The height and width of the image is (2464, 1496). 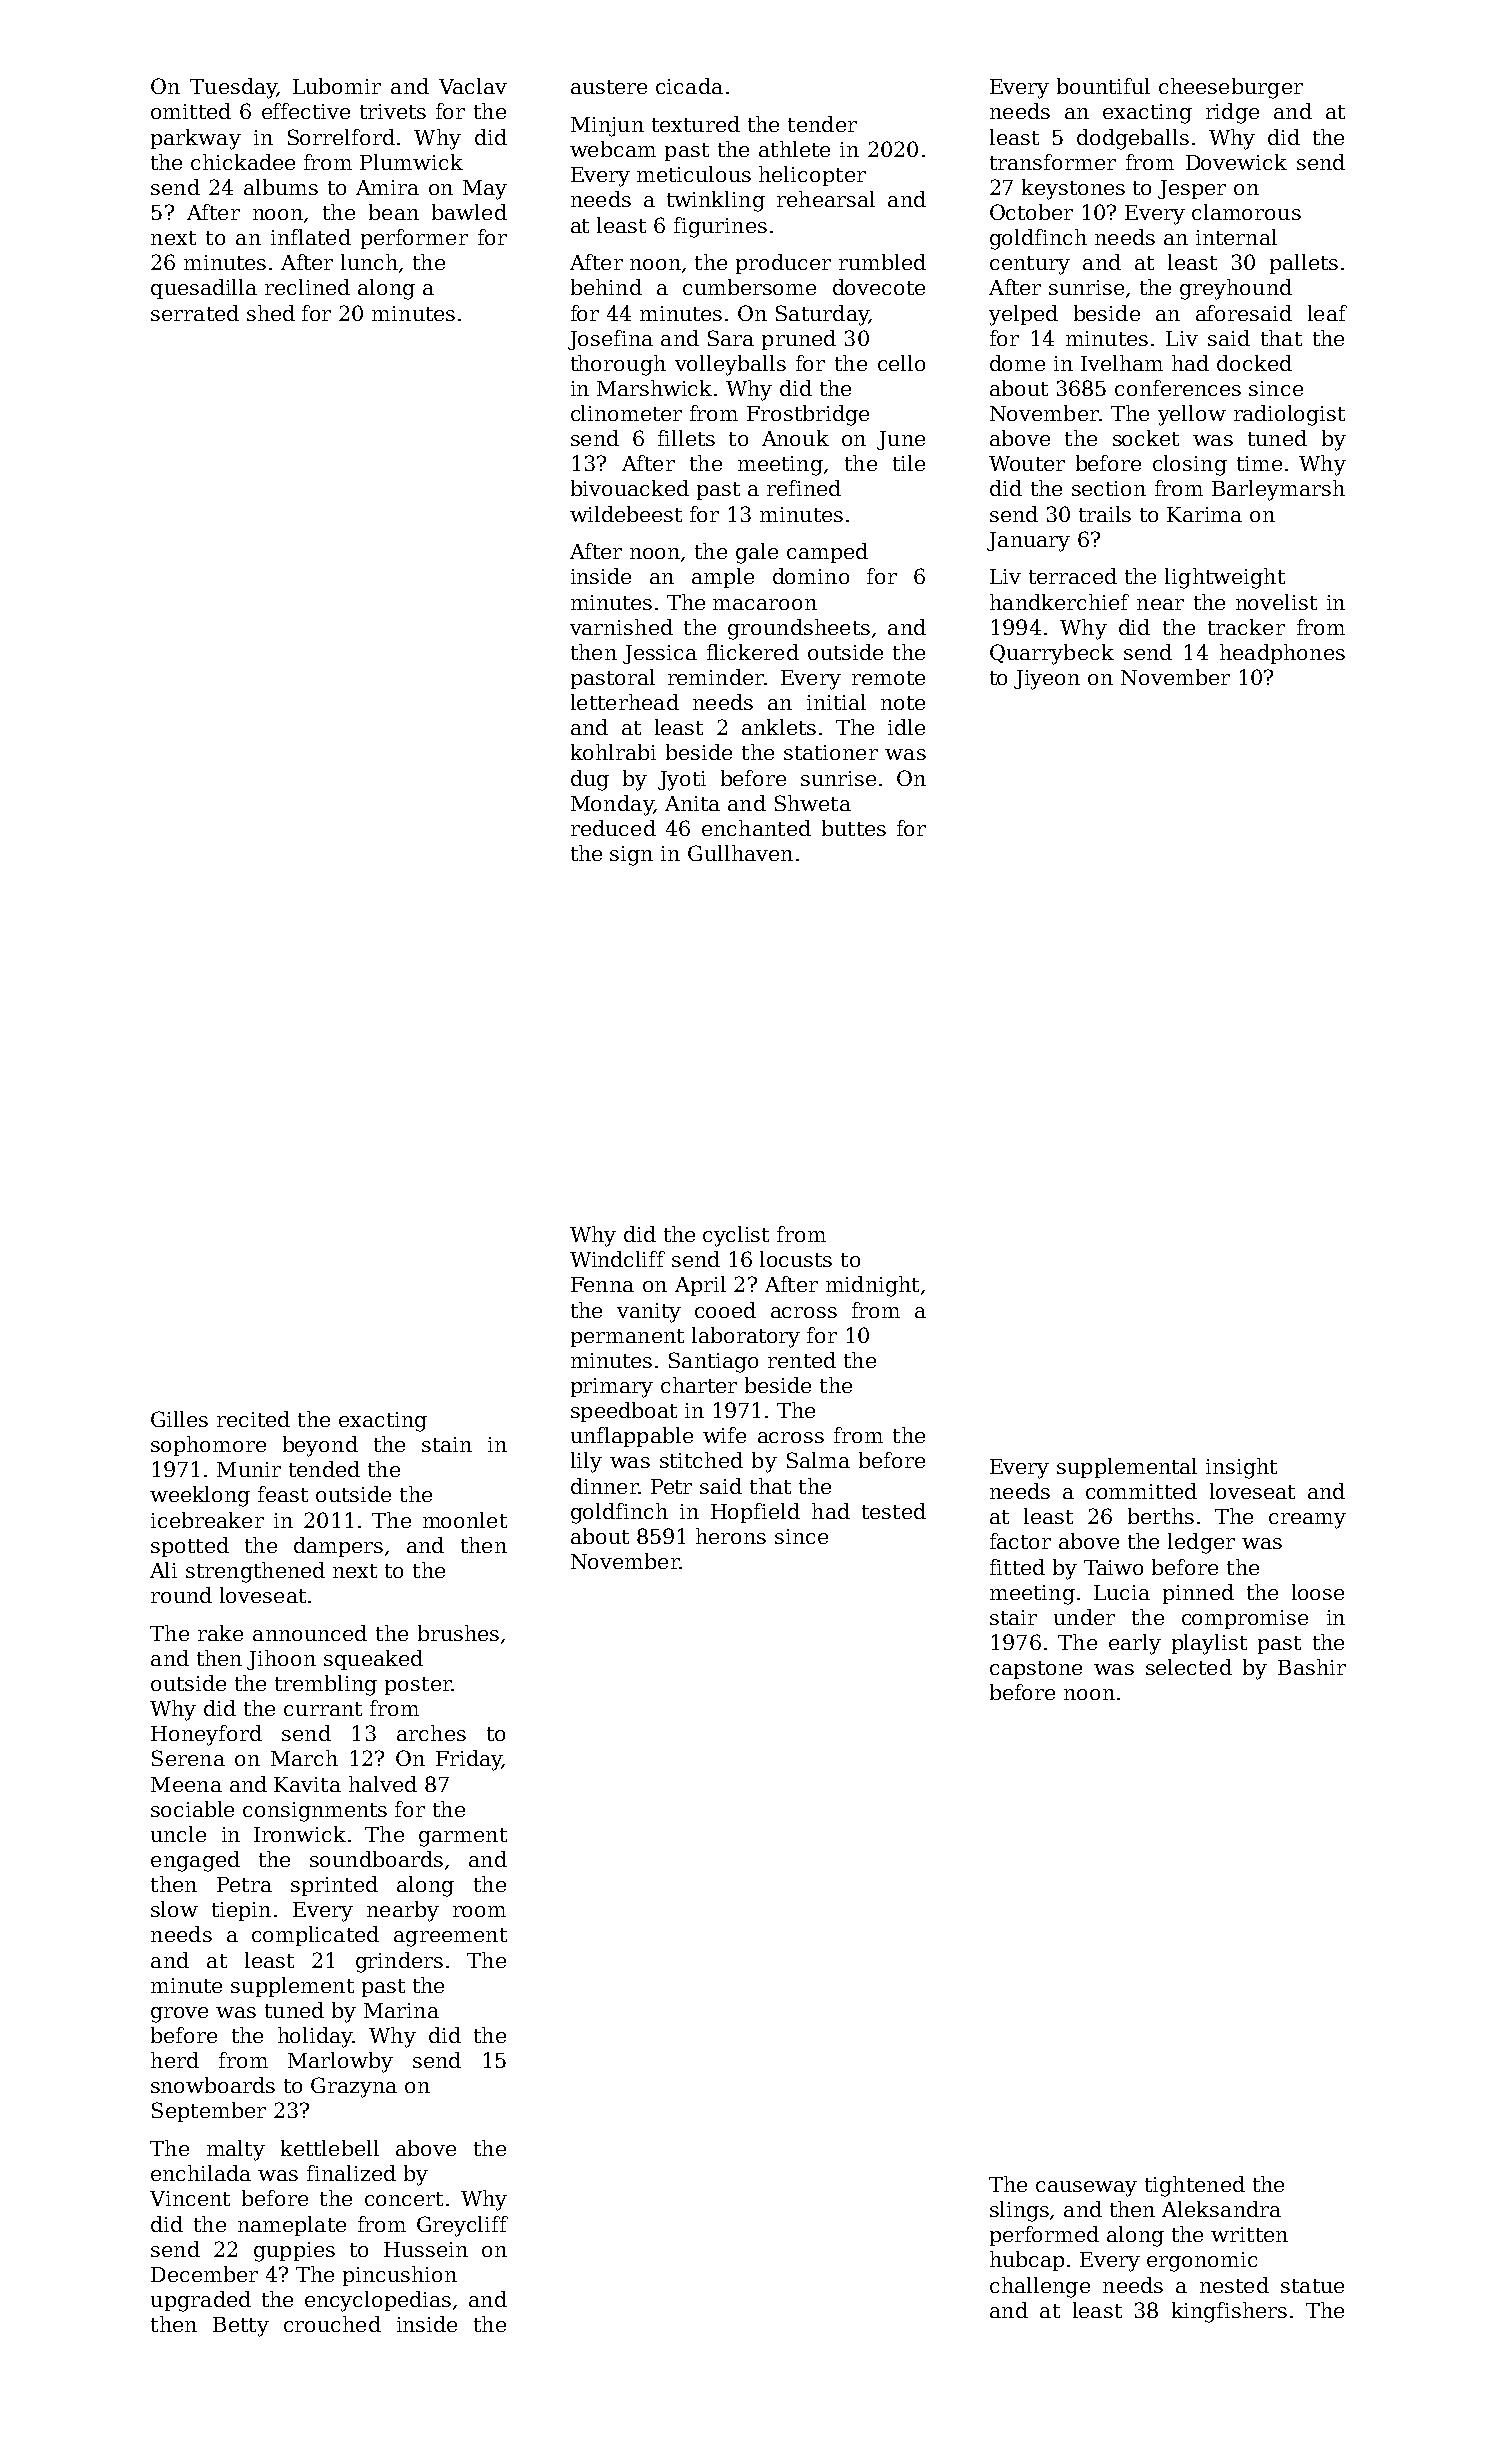 What do you see at coordinates (731, 1536) in the image?
I see `herons` at bounding box center [731, 1536].
